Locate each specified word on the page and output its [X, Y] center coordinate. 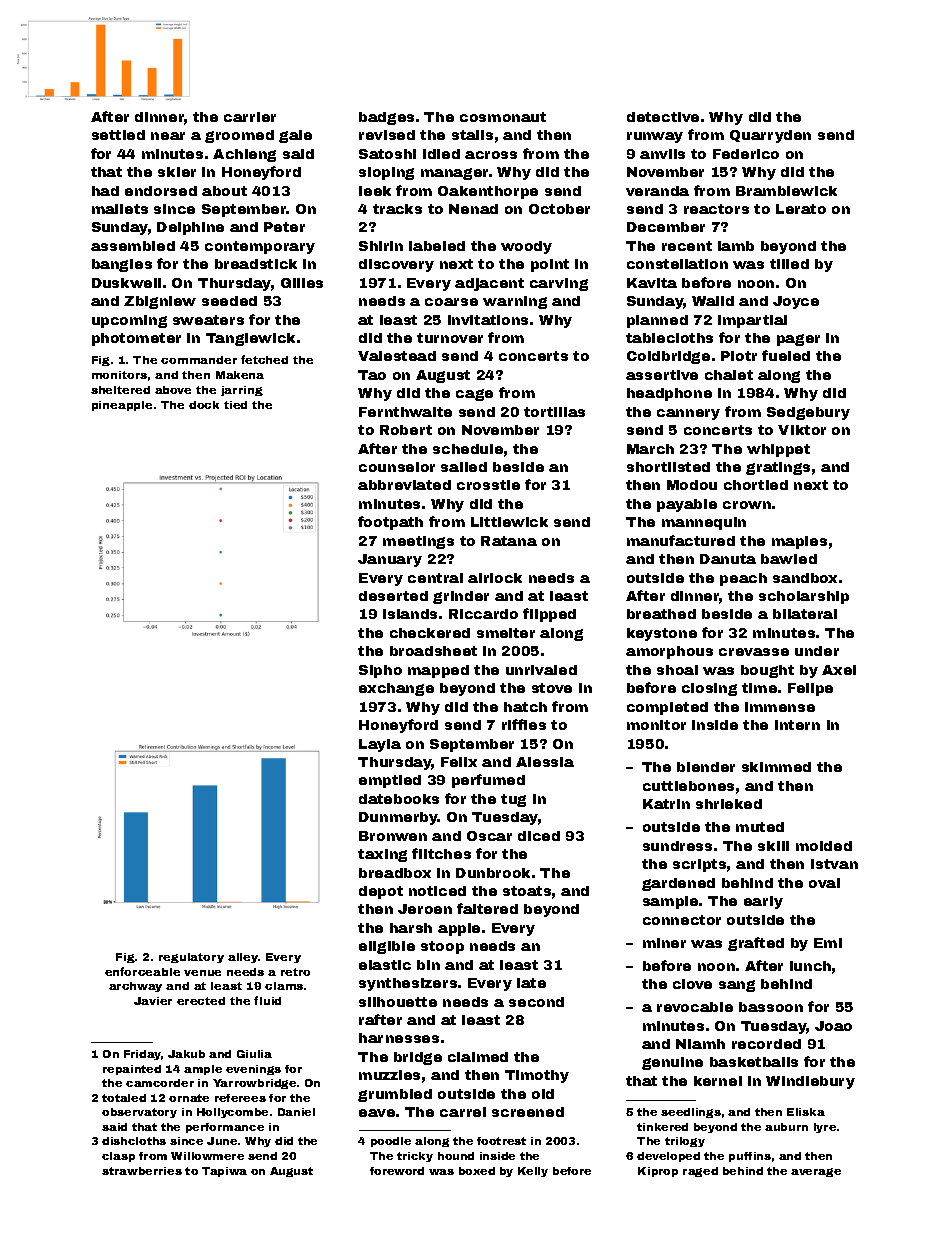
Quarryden [770, 136]
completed [667, 708]
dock [204, 405]
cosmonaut [503, 117]
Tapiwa [224, 1172]
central [435, 578]
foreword [397, 1171]
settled [118, 135]
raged [700, 1172]
